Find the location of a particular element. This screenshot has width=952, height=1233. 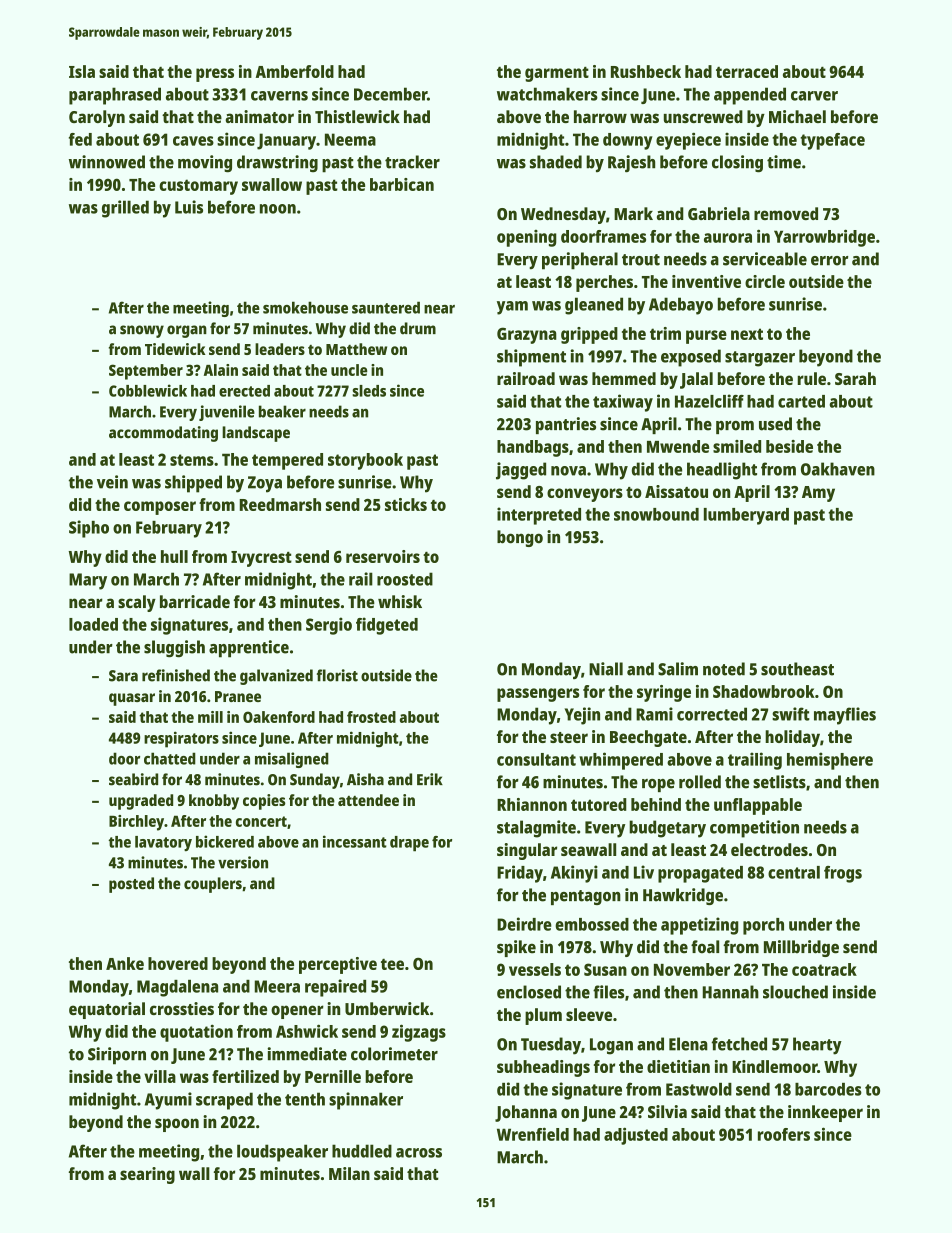

enclosed is located at coordinates (529, 992).
